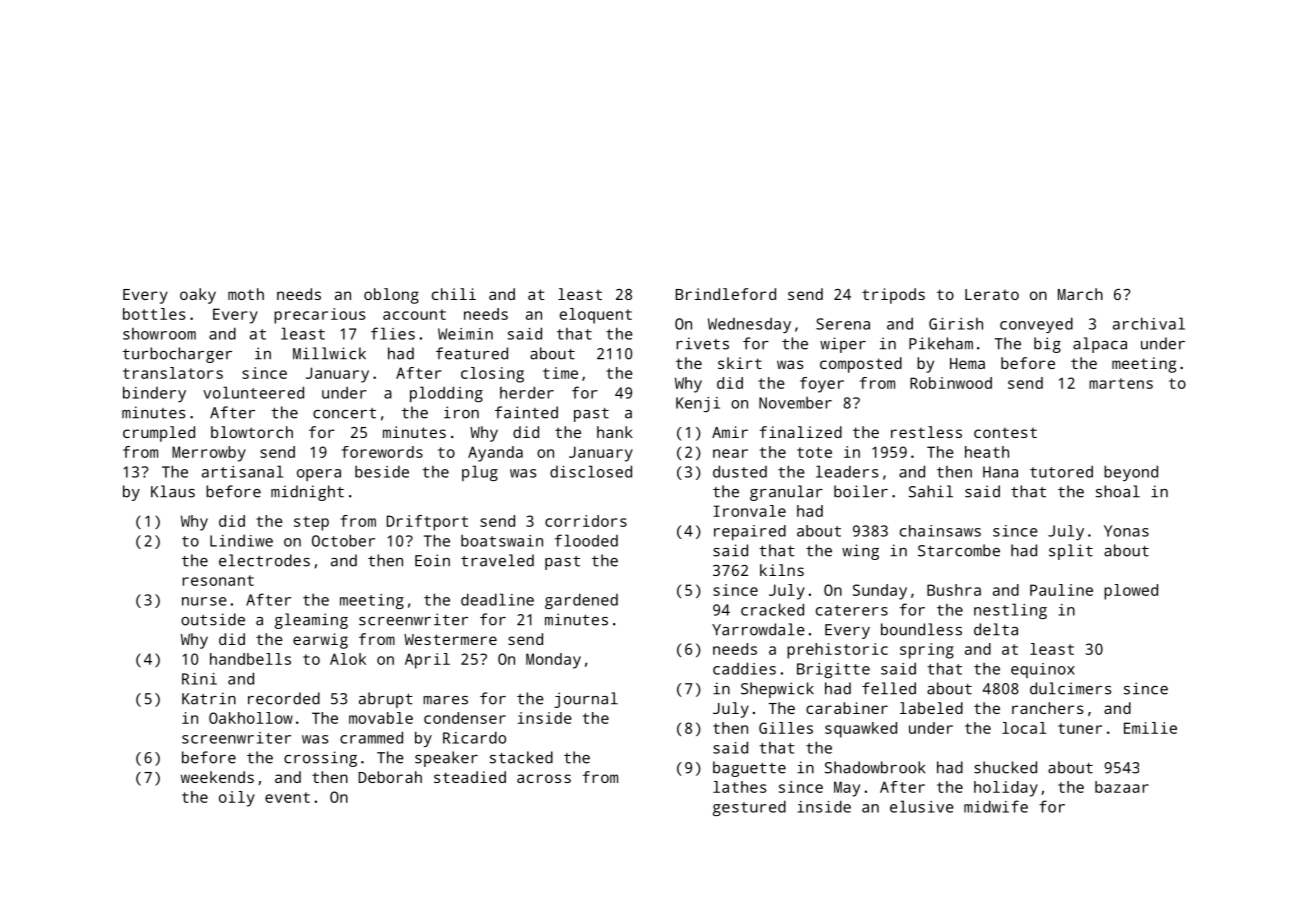 The image size is (1308, 924). What do you see at coordinates (740, 363) in the image?
I see `skirt` at bounding box center [740, 363].
